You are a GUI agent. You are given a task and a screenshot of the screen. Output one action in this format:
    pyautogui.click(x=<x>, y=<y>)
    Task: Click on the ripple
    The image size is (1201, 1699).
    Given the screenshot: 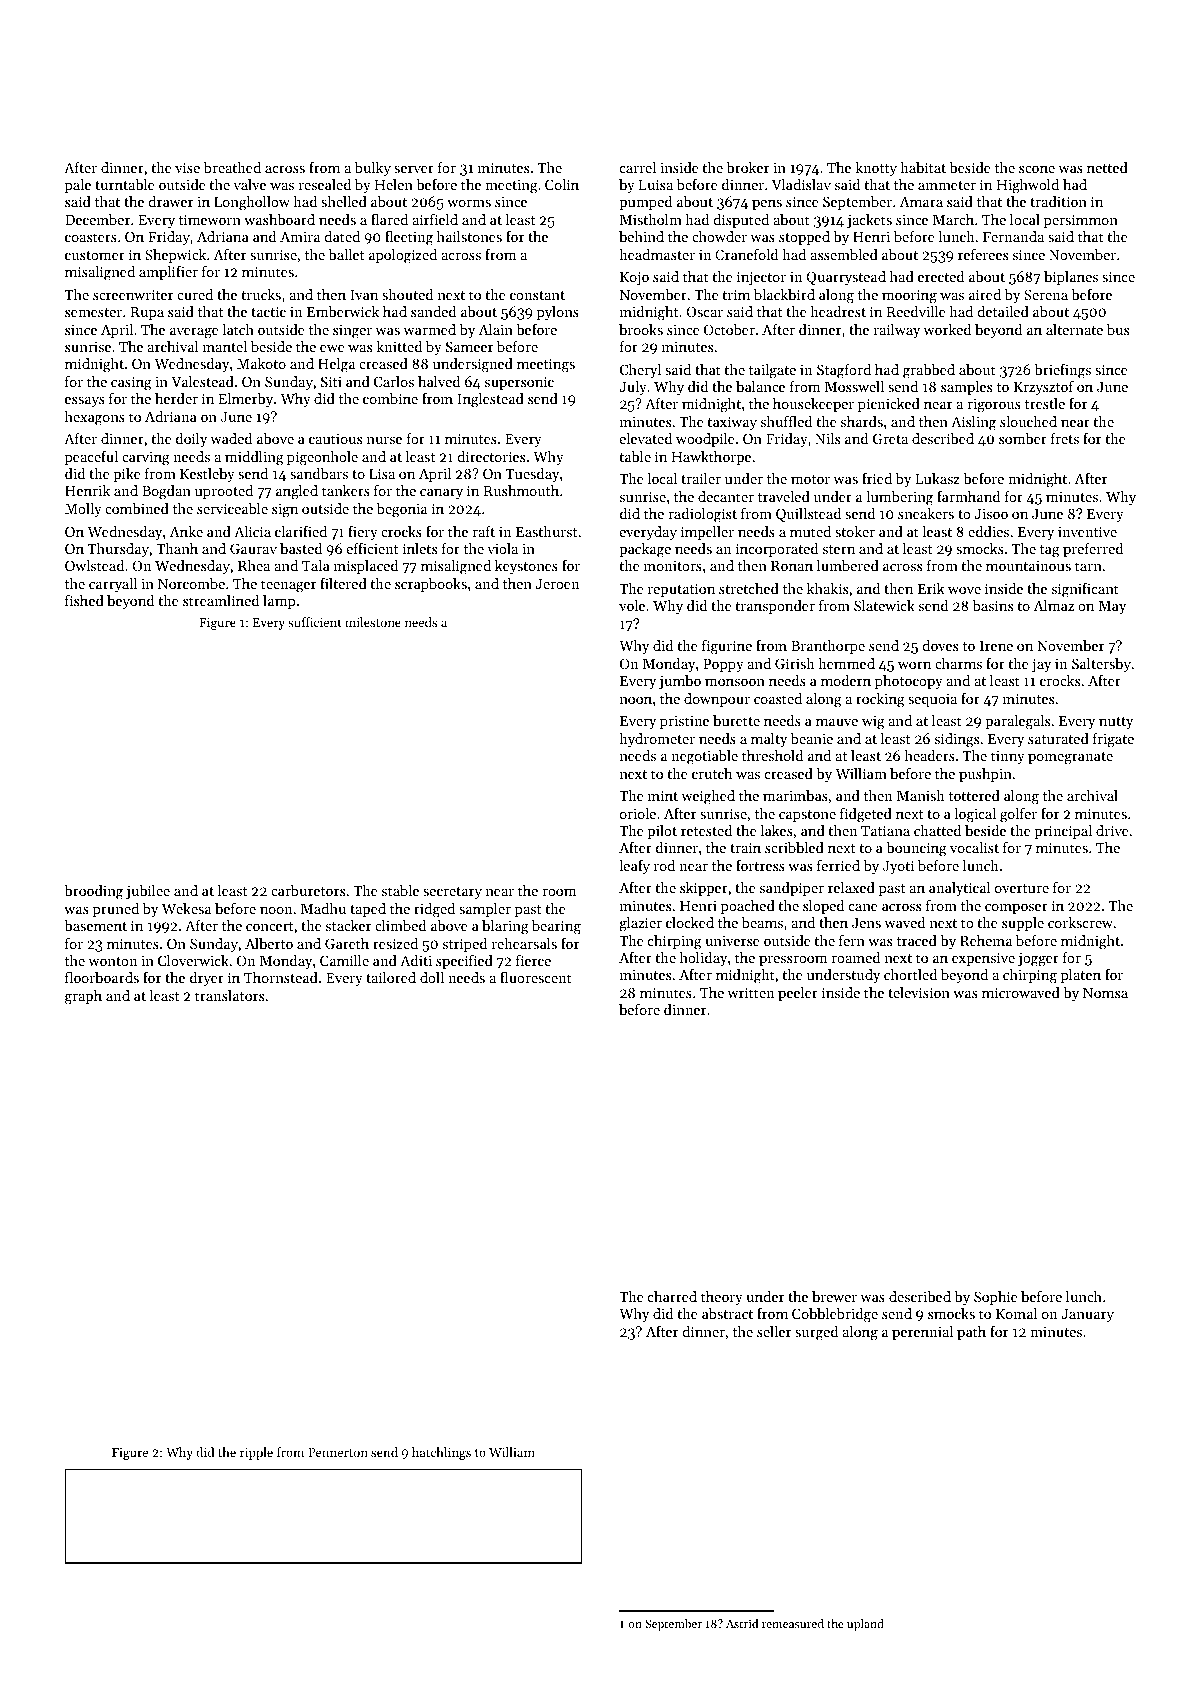 What is the action you would take?
    pyautogui.click(x=256, y=1453)
